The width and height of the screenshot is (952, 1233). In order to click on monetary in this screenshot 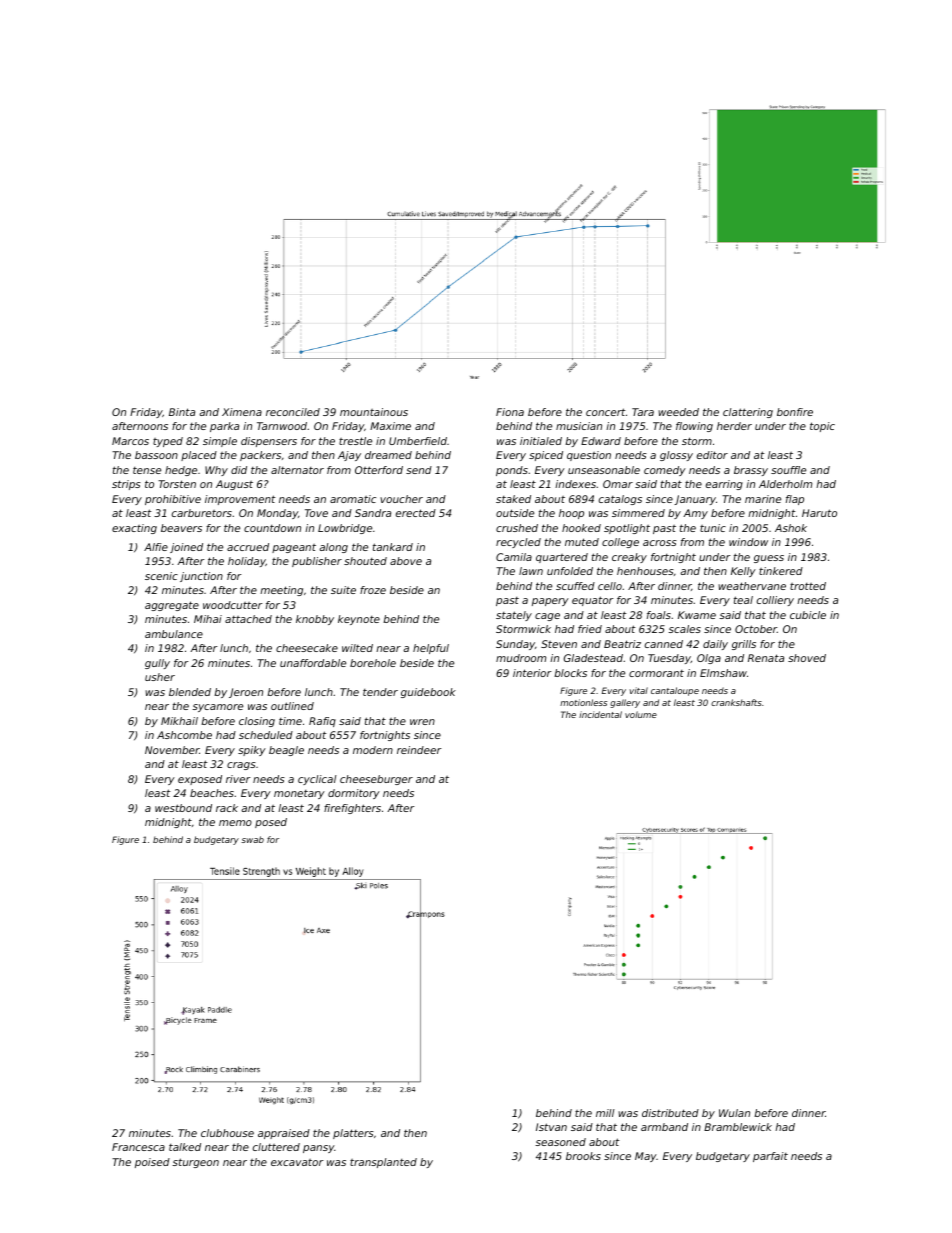, I will do `click(299, 794)`.
